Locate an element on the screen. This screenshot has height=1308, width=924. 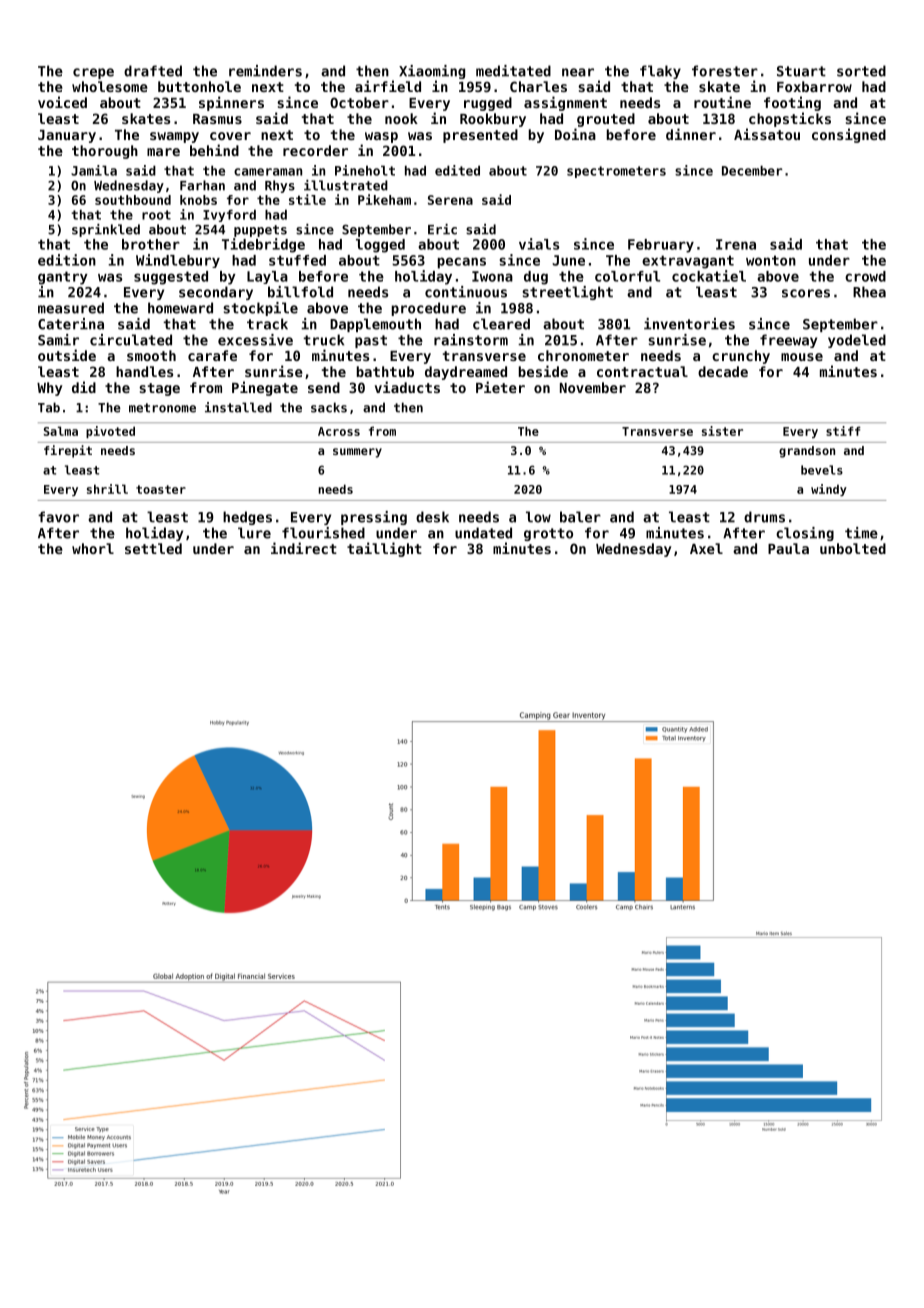
meditated is located at coordinates (513, 71).
